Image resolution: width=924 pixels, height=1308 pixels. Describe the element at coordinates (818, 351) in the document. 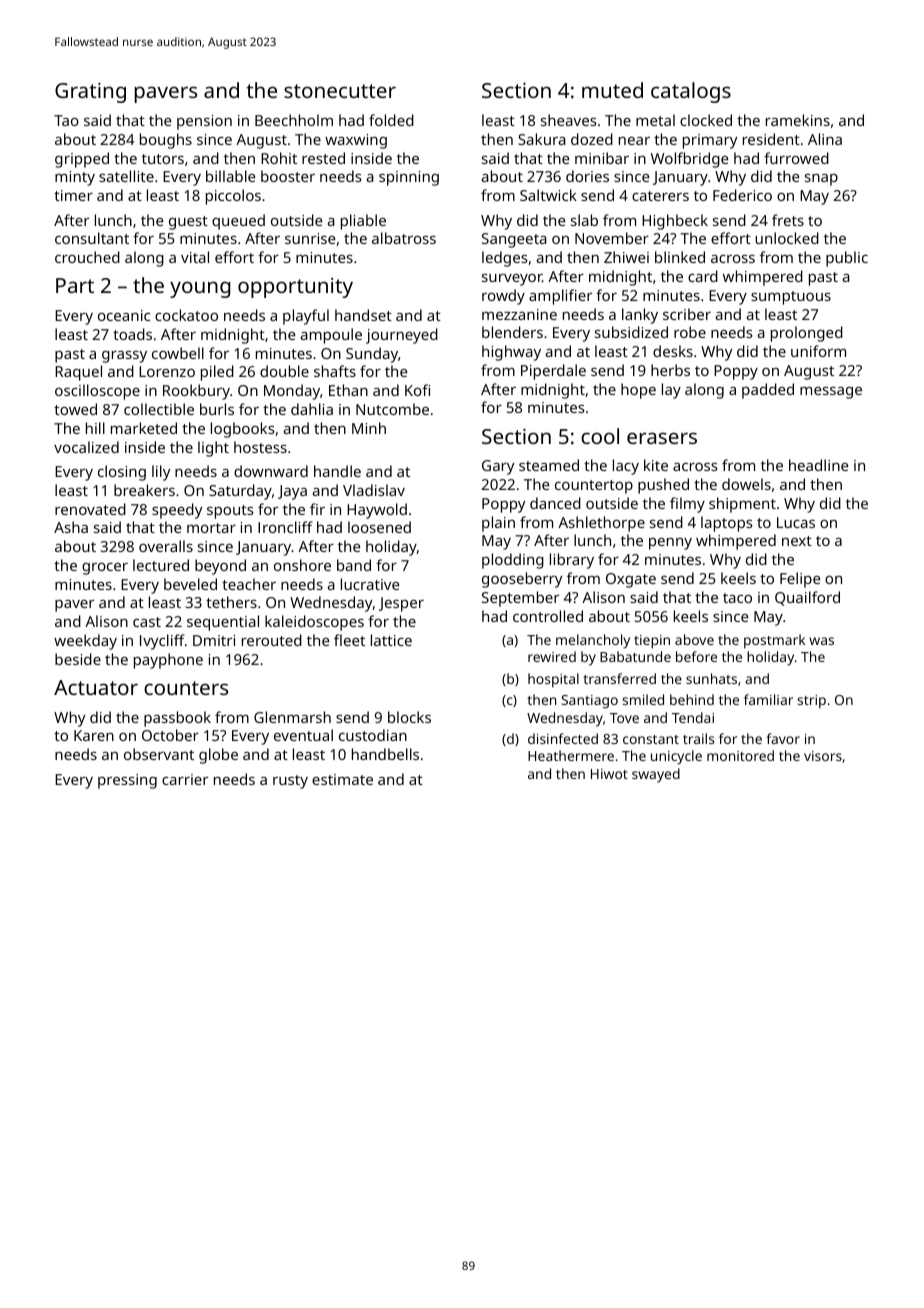

I see `uniform` at that location.
